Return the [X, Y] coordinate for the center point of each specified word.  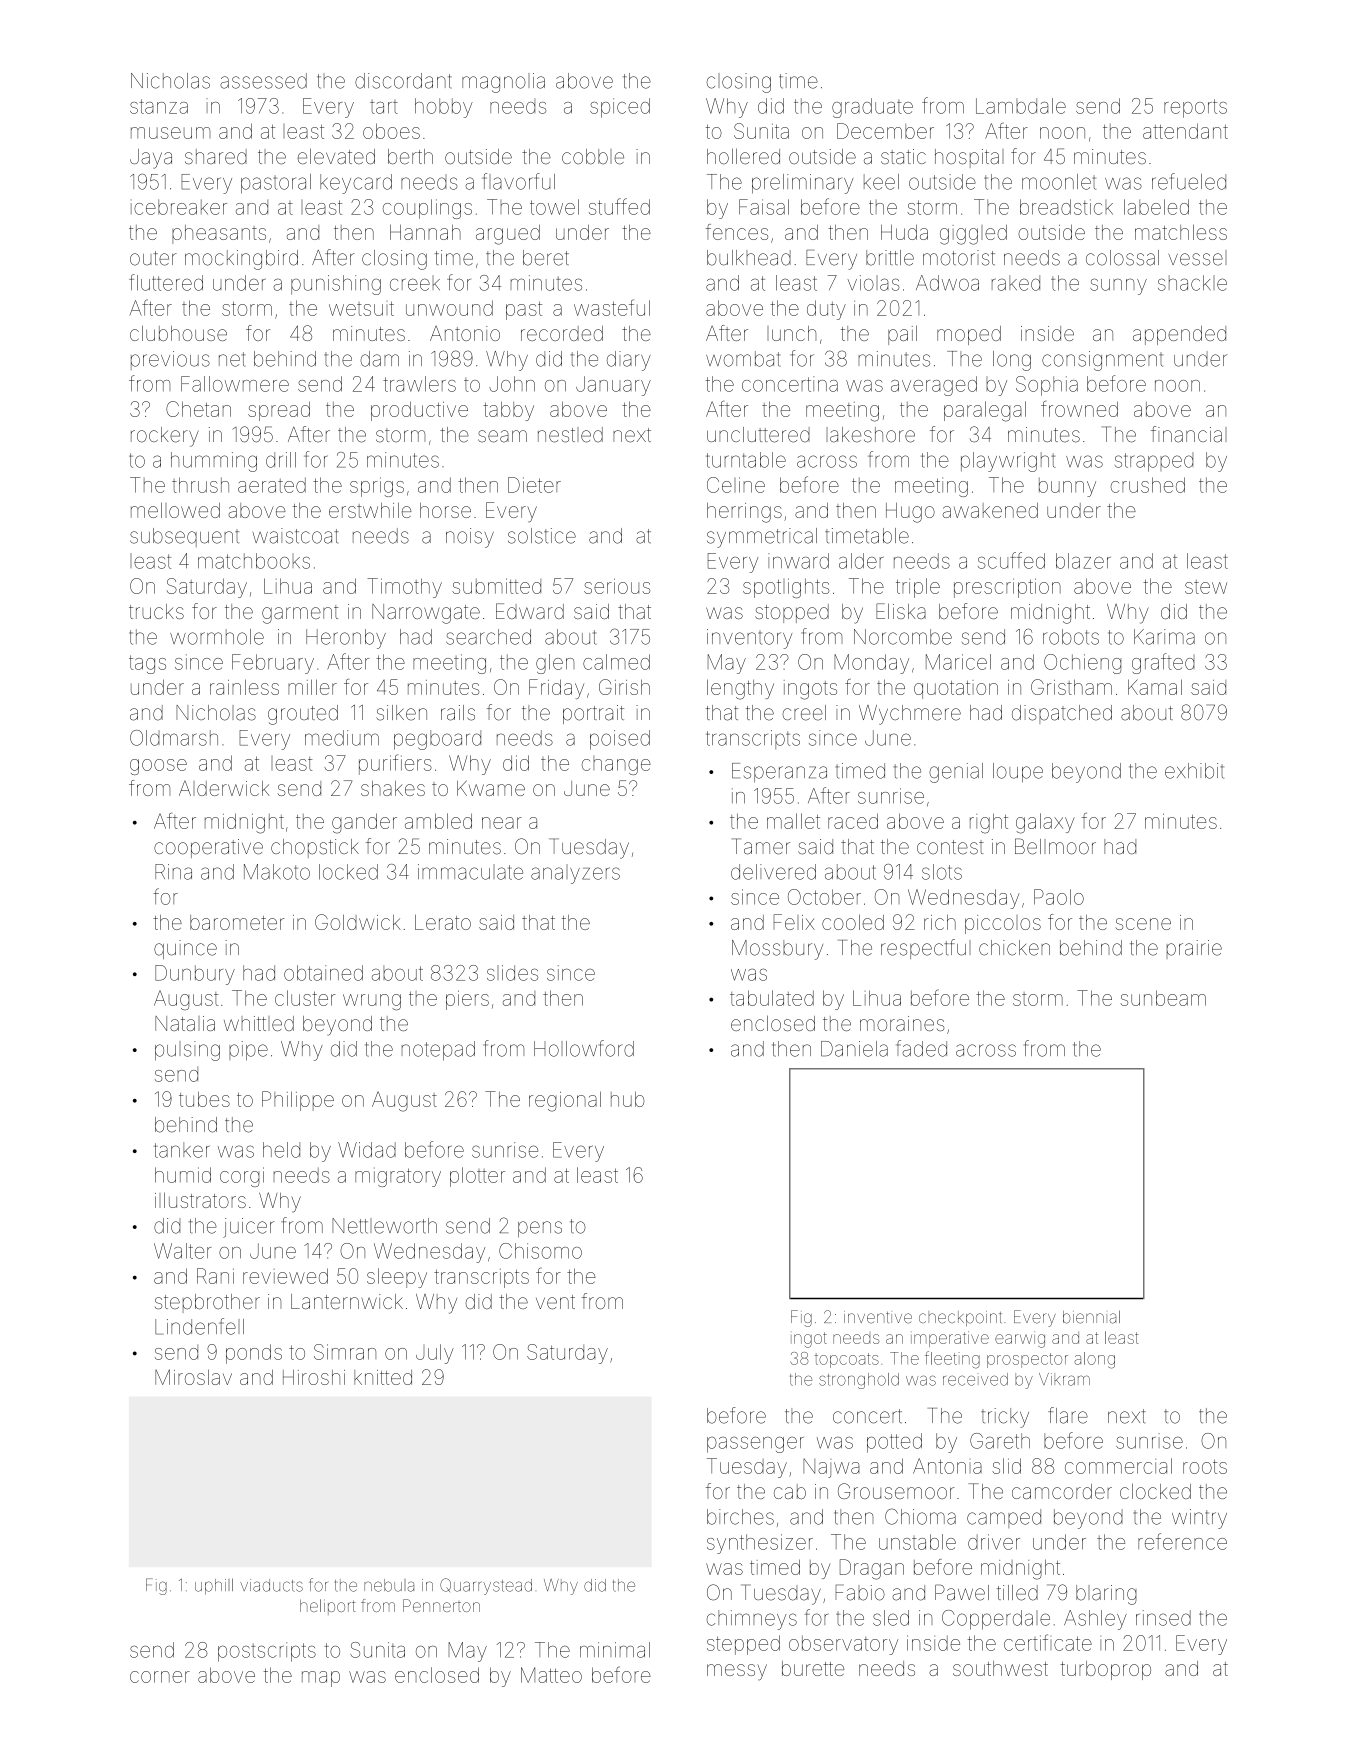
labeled [1156, 207]
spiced [620, 108]
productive [419, 411]
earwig [1020, 1339]
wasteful [612, 307]
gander [364, 823]
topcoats [847, 1360]
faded [921, 1048]
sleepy [397, 1278]
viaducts [271, 1585]
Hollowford [584, 1048]
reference [1182, 1541]
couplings [427, 209]
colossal [1122, 258]
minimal [615, 1650]
